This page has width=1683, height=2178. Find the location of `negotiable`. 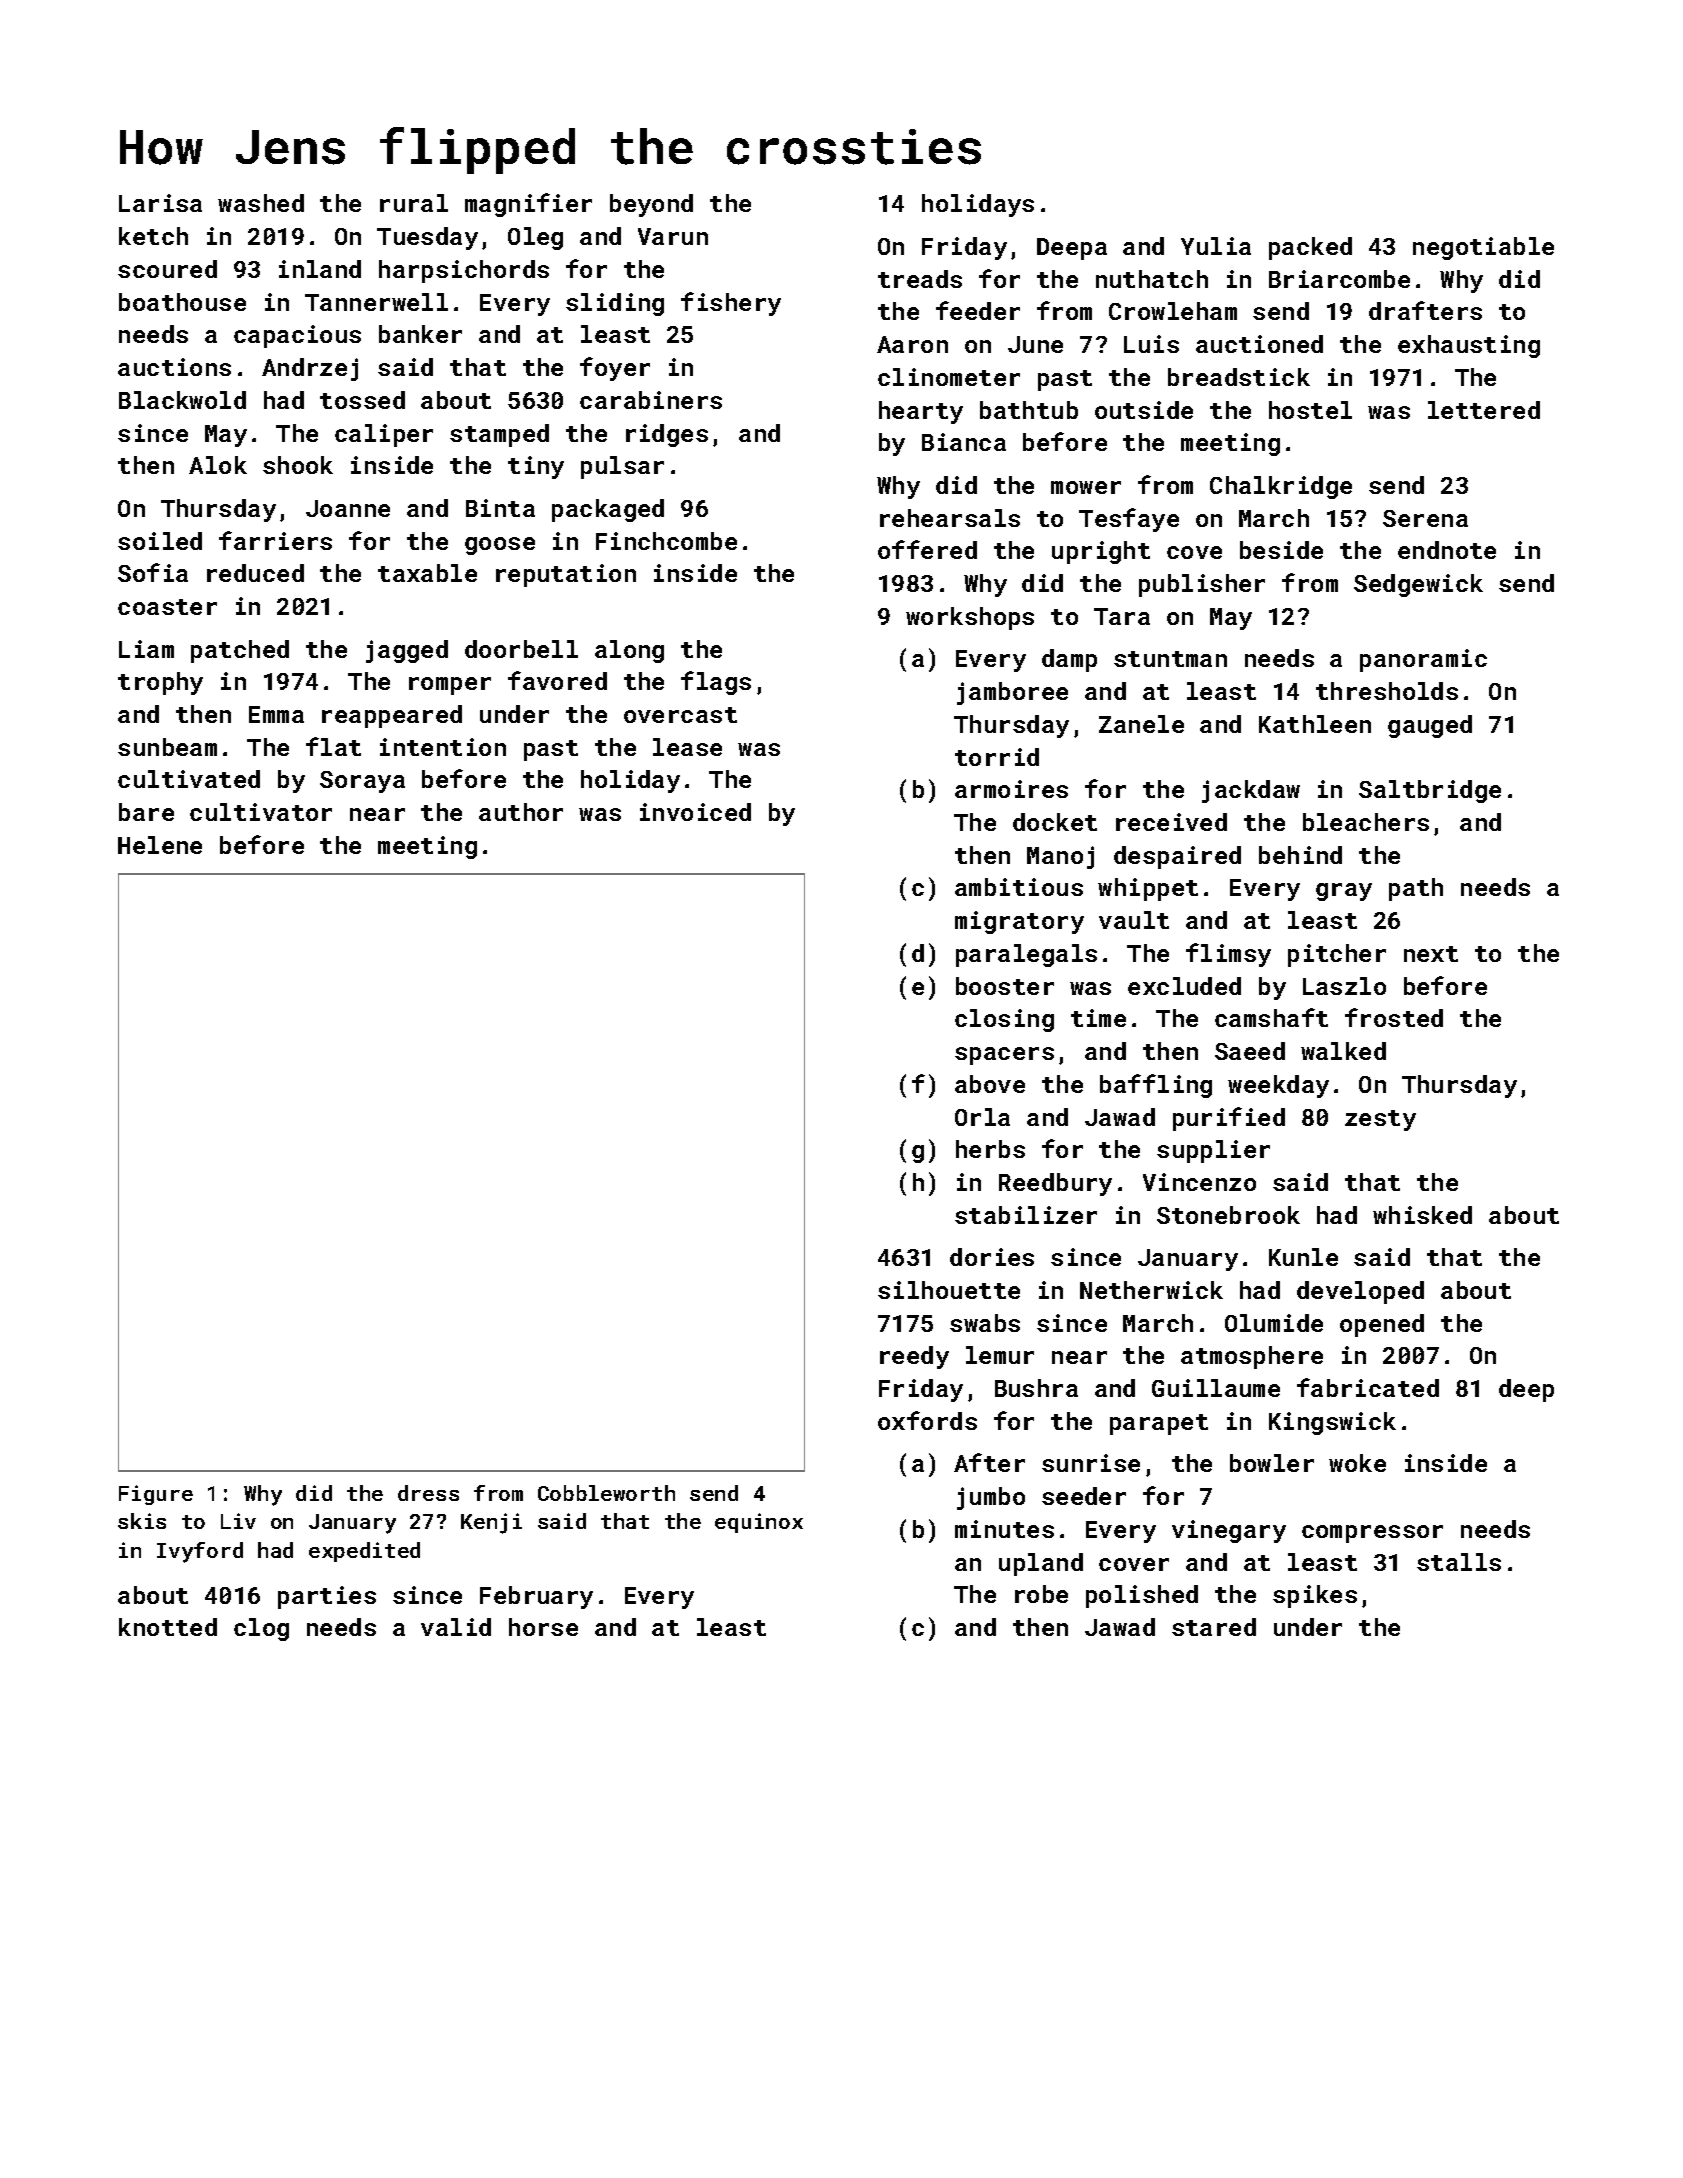

negotiable is located at coordinates (1483, 248).
